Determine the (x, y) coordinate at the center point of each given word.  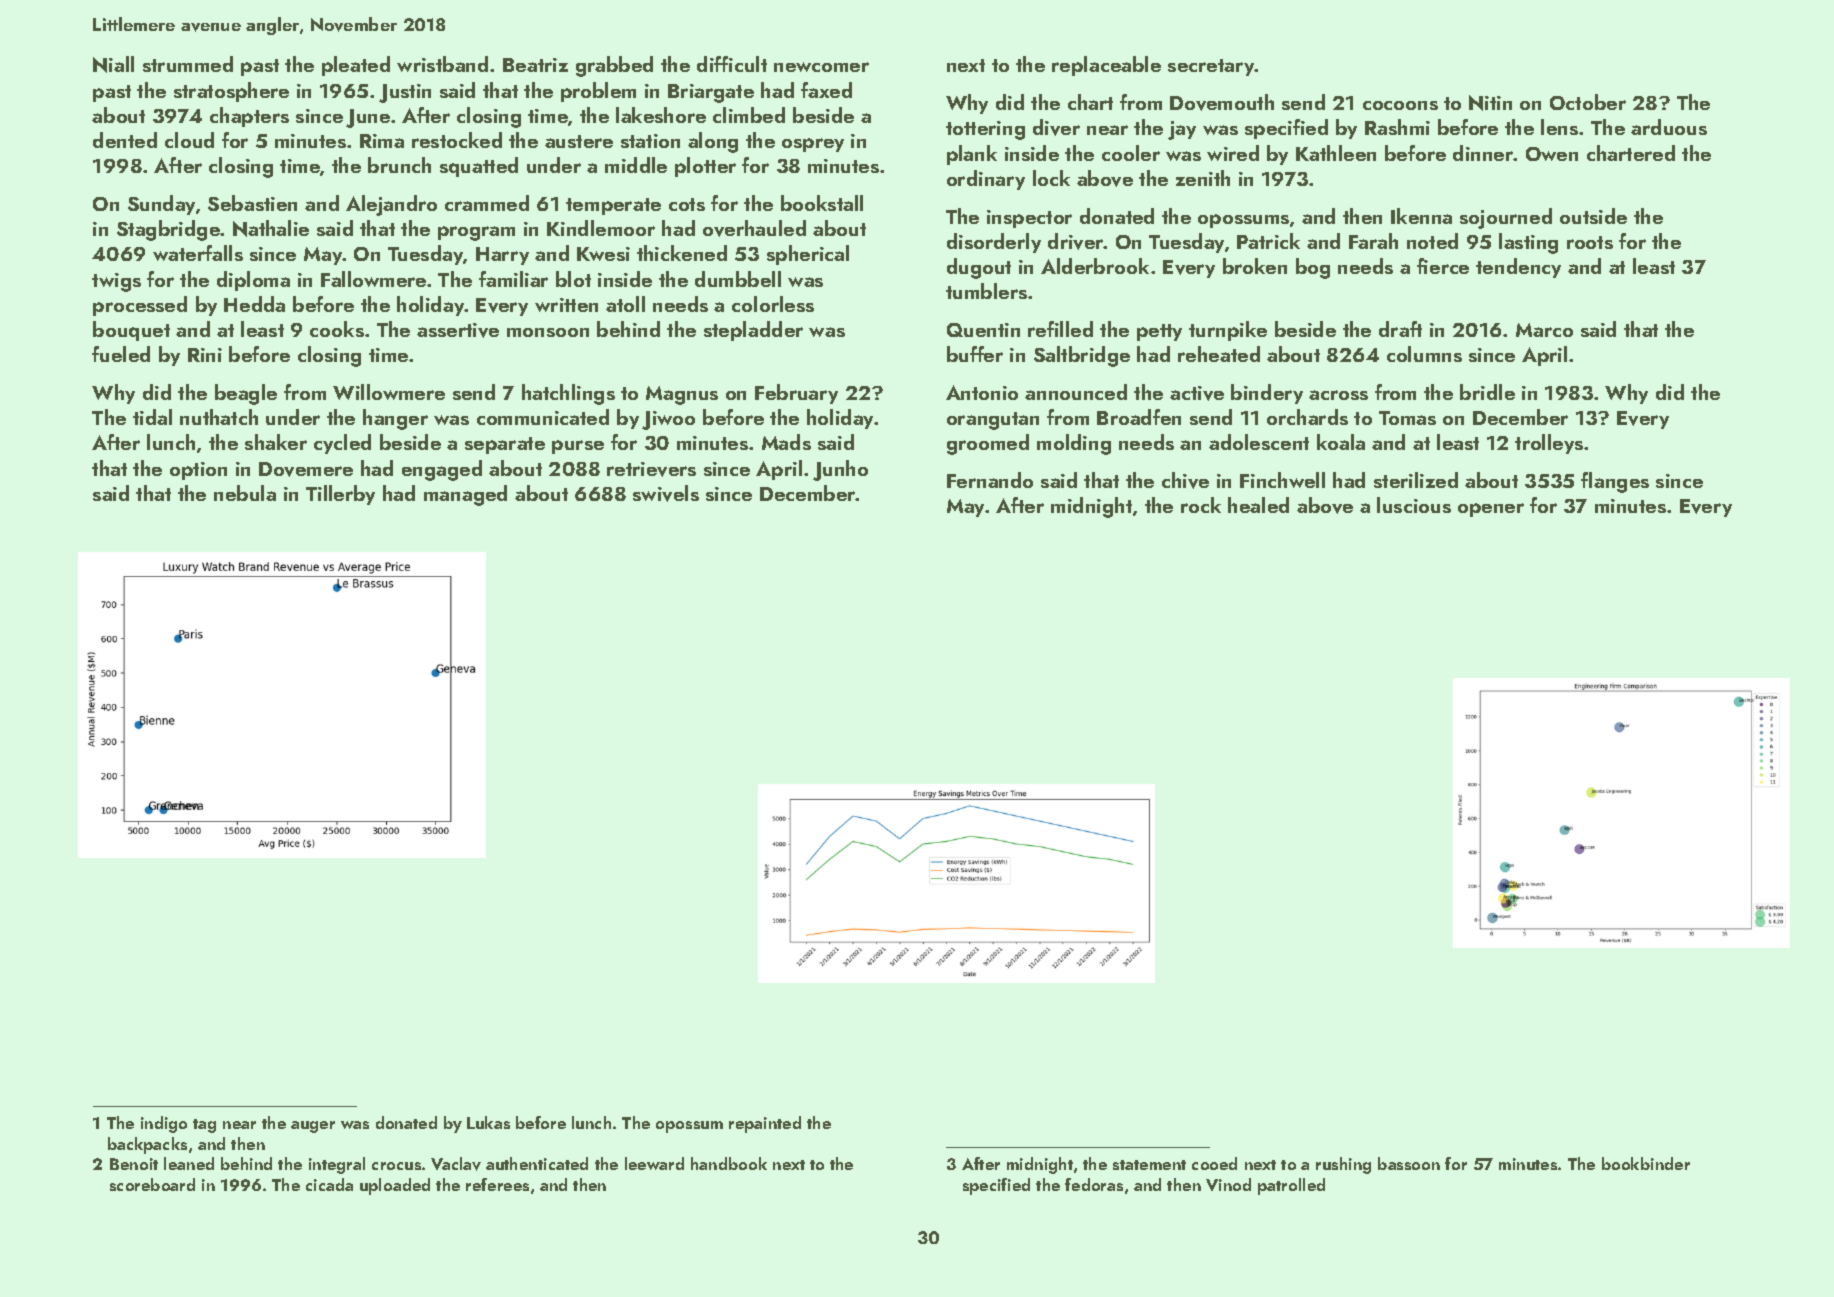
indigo (164, 1124)
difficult (732, 64)
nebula (245, 493)
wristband (442, 64)
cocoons (1400, 105)
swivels (666, 493)
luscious (1414, 505)
